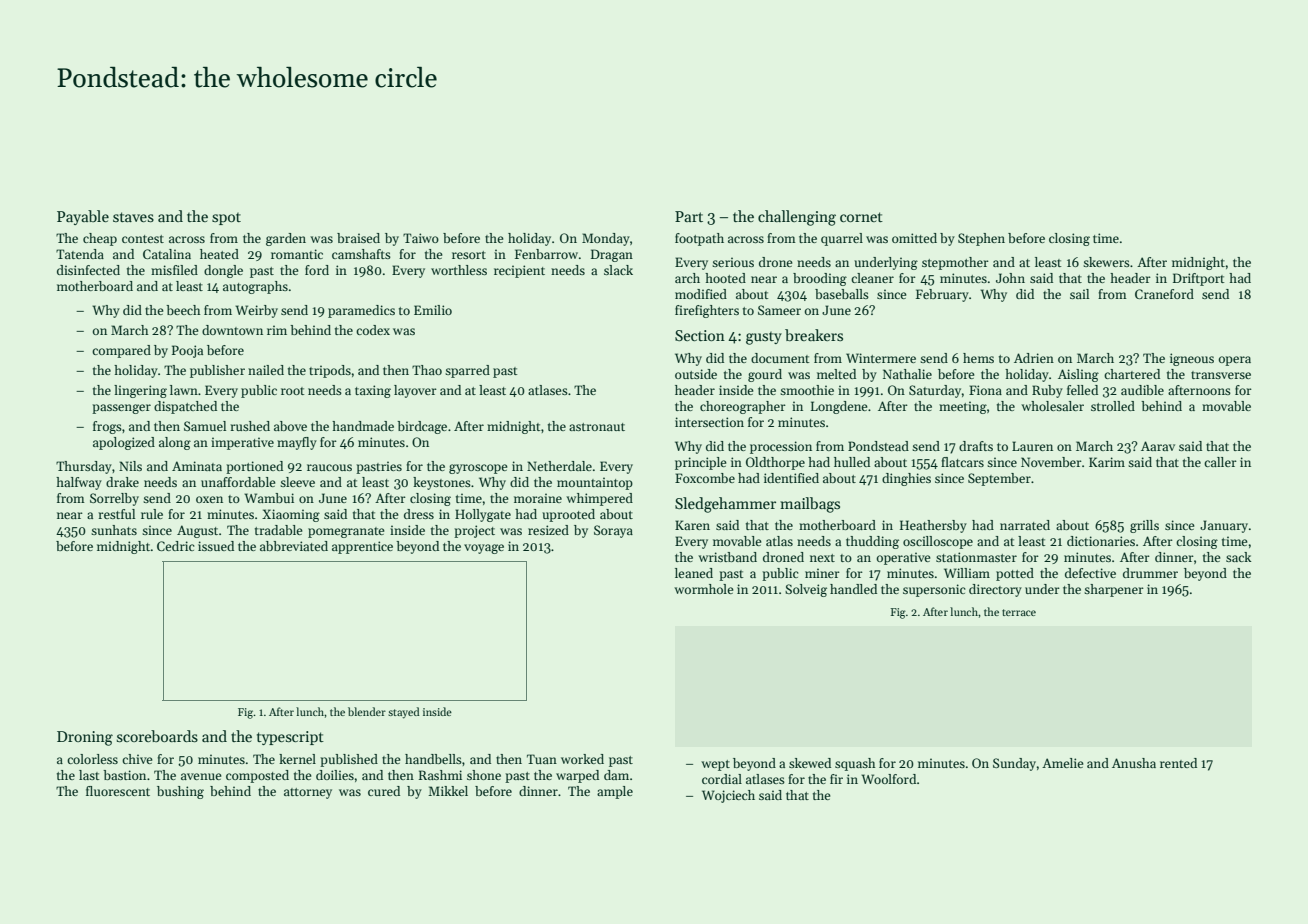 The image size is (1308, 924). Describe the element at coordinates (266, 370) in the page. I see `nailed` at that location.
